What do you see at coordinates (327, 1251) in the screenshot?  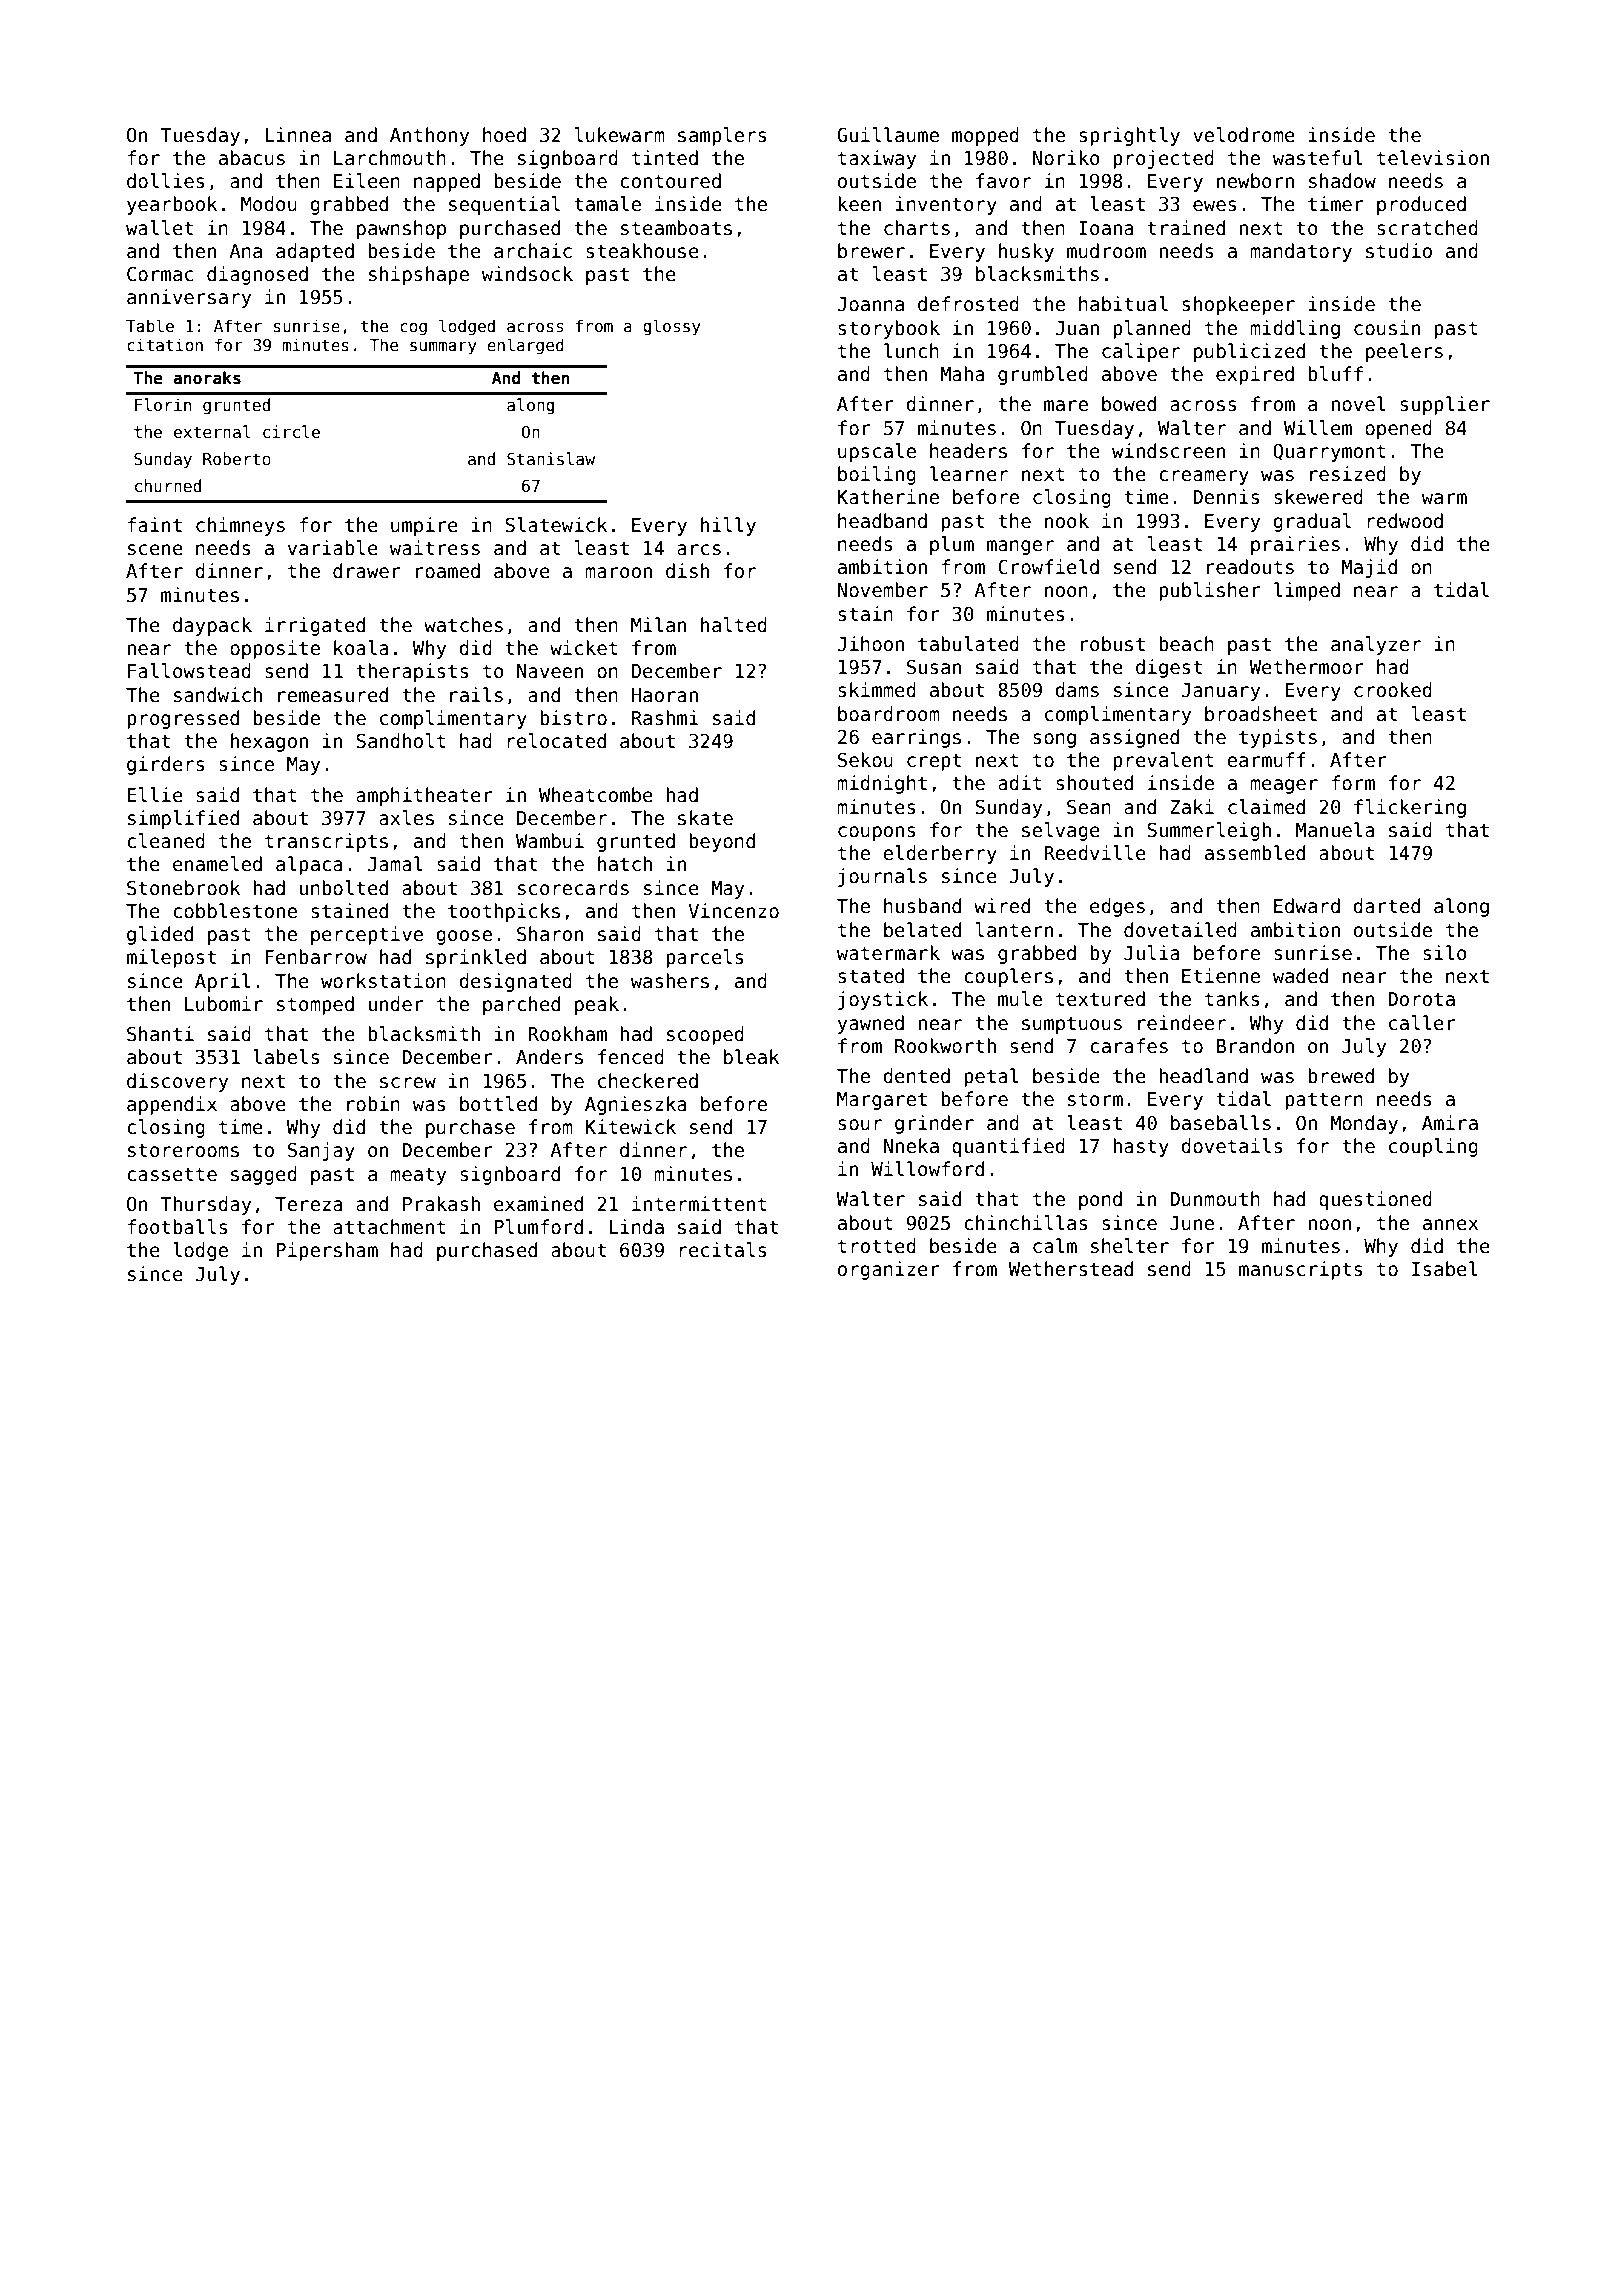 I see `Pipersham` at bounding box center [327, 1251].
